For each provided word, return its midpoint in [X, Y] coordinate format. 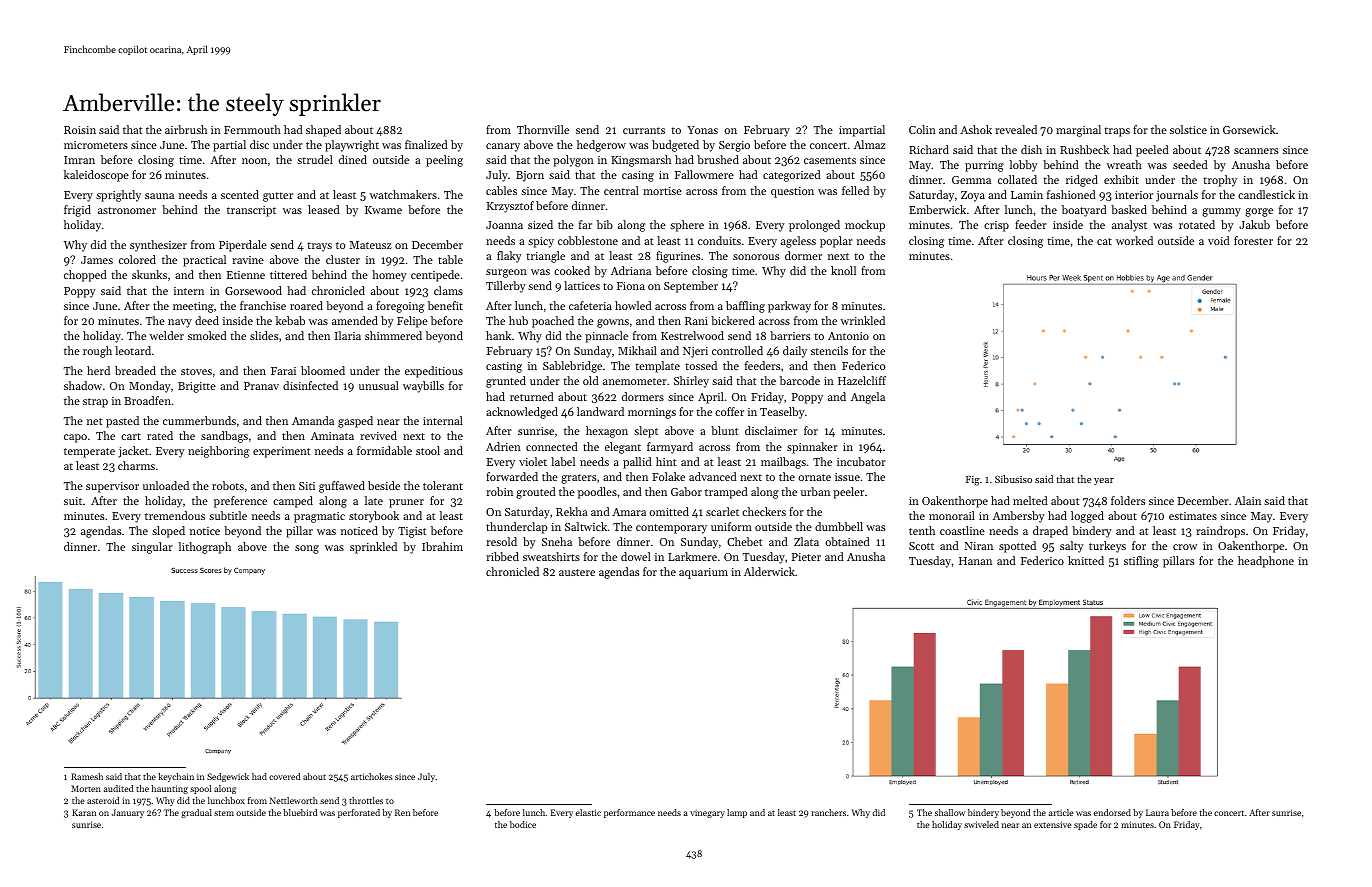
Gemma [971, 180]
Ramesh [87, 776]
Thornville [543, 129]
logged [1087, 517]
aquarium [703, 573]
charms [136, 465]
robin [499, 491]
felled [855, 190]
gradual [196, 813]
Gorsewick [1249, 129]
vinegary [707, 814]
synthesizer [158, 246]
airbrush [186, 129]
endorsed [1112, 812]
